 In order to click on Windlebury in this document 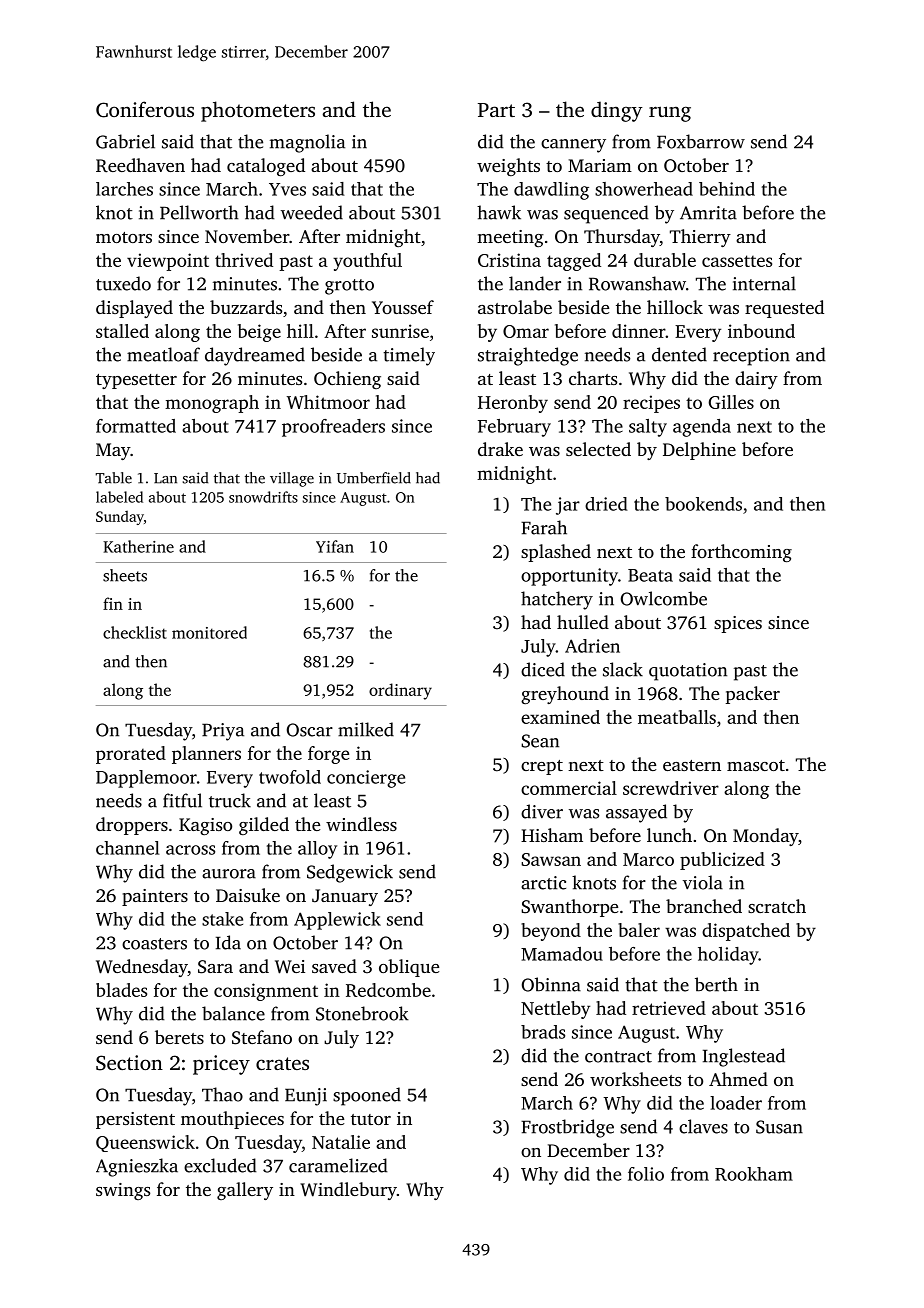, I will do `click(348, 1191)`.
